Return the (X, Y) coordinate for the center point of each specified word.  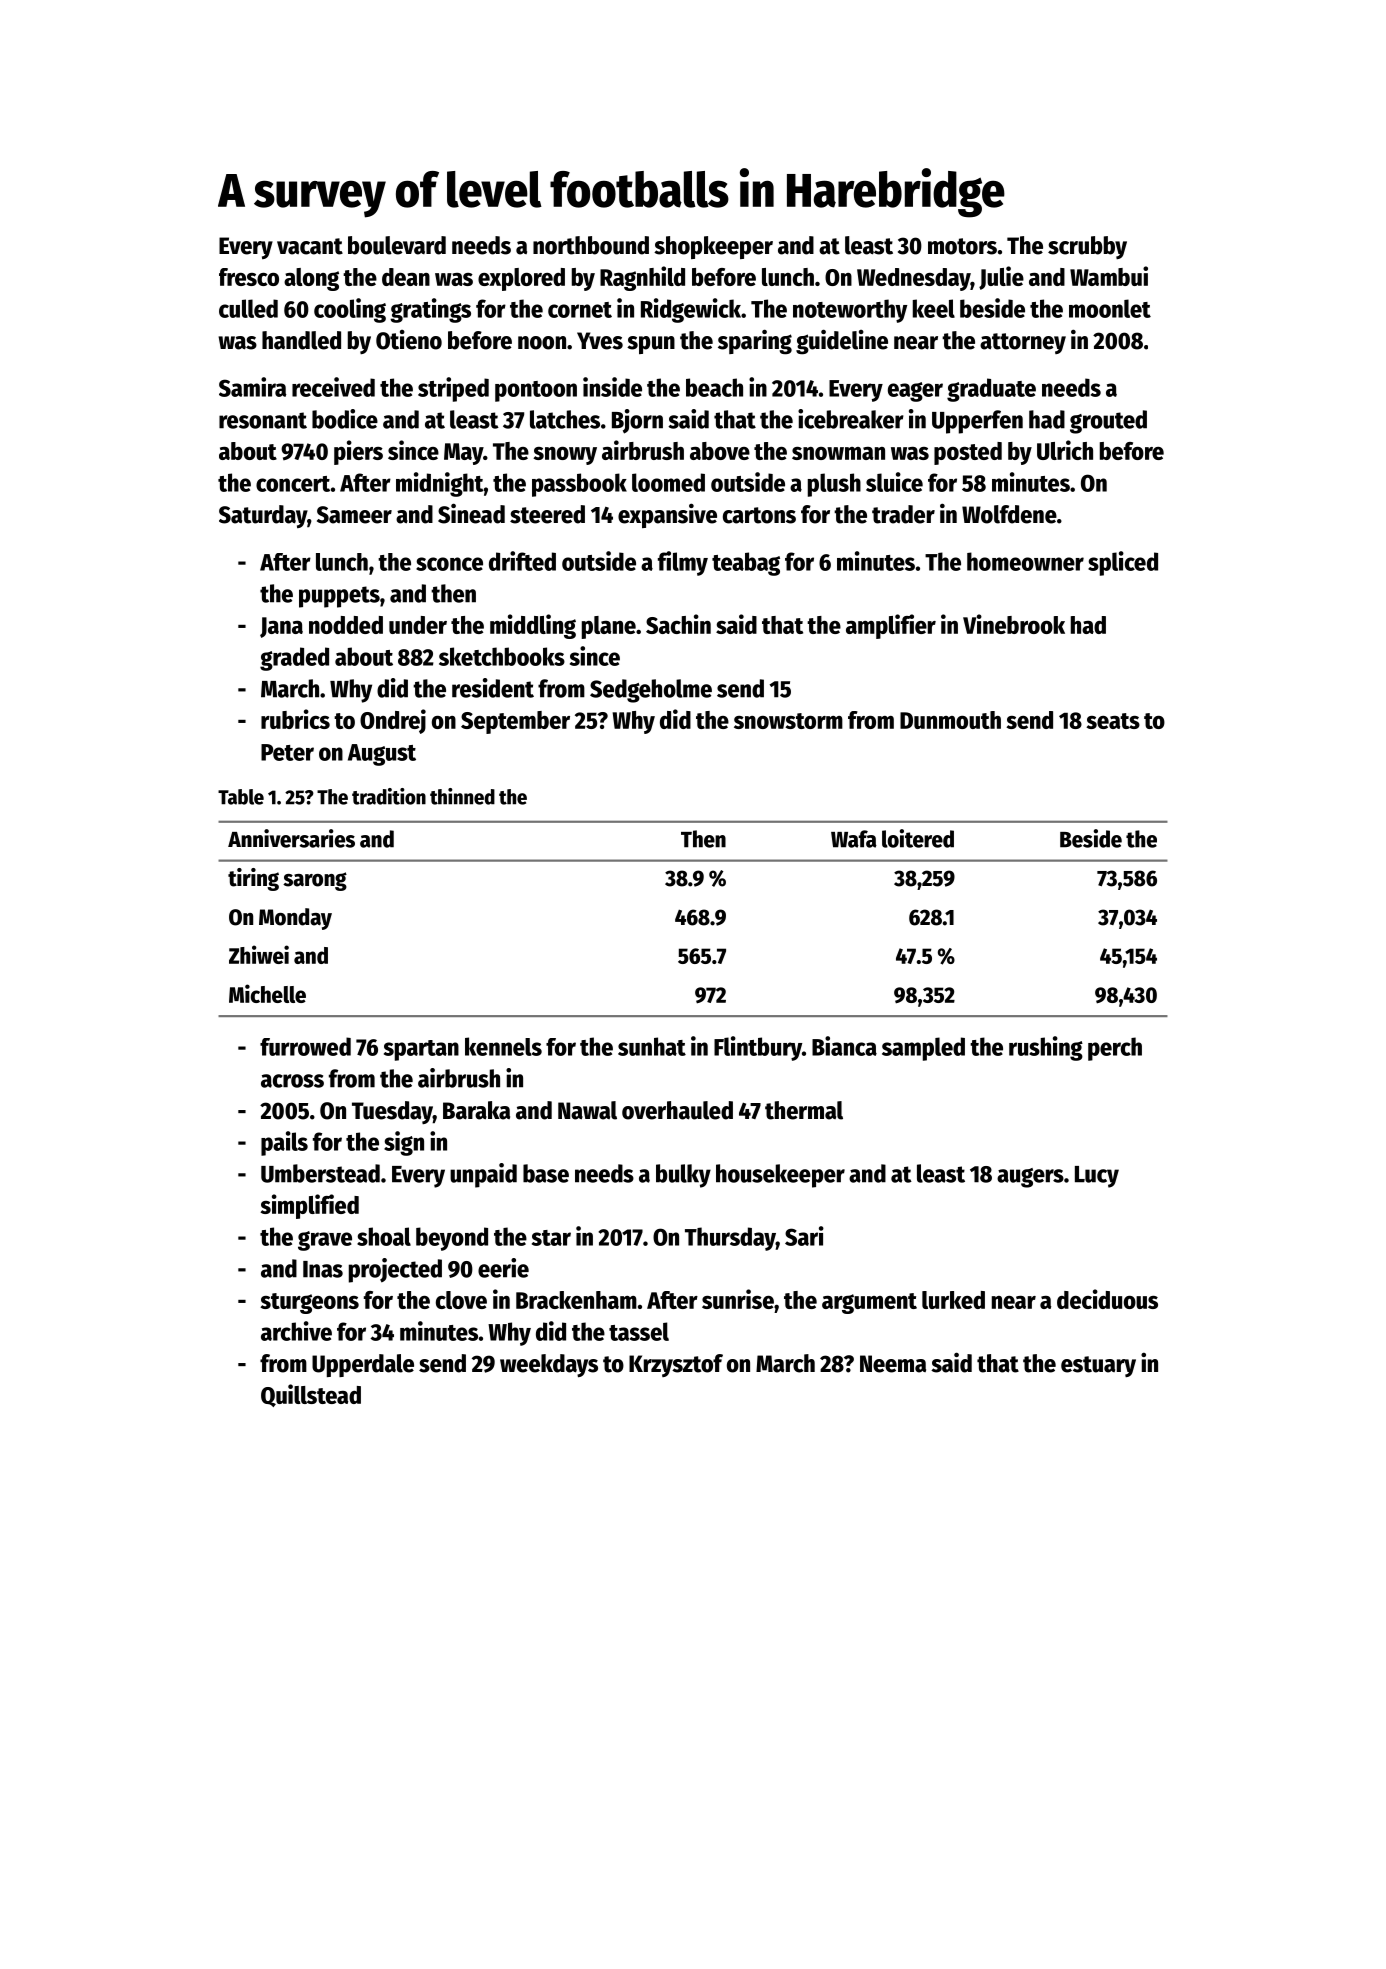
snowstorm (788, 721)
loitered (918, 838)
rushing (1046, 1048)
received (333, 387)
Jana (281, 627)
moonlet (1110, 308)
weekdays (549, 1366)
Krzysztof (676, 1365)
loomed (668, 482)
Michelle (267, 993)
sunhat (652, 1046)
